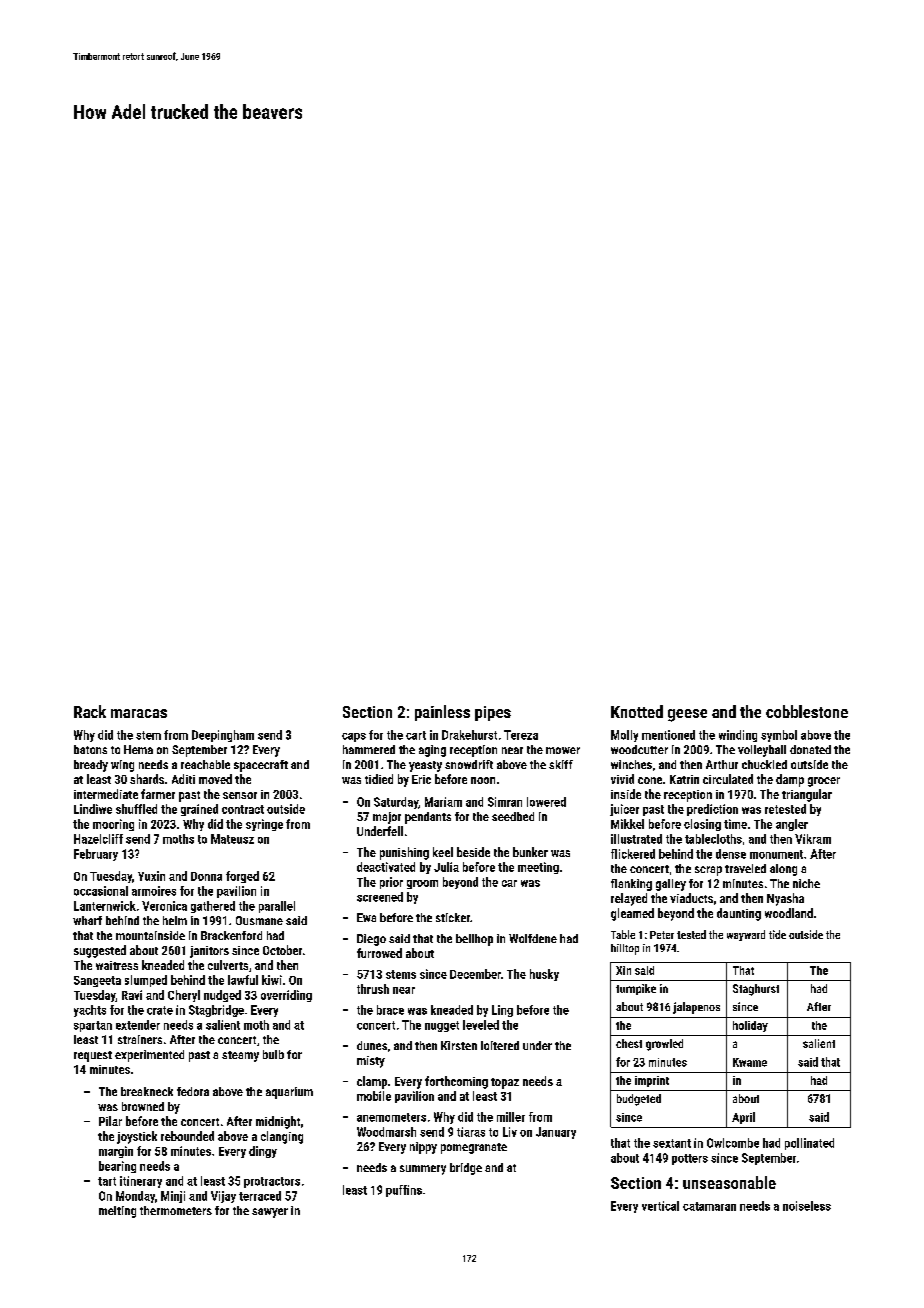  What do you see at coordinates (500, 1045) in the document?
I see `loitered` at bounding box center [500, 1045].
